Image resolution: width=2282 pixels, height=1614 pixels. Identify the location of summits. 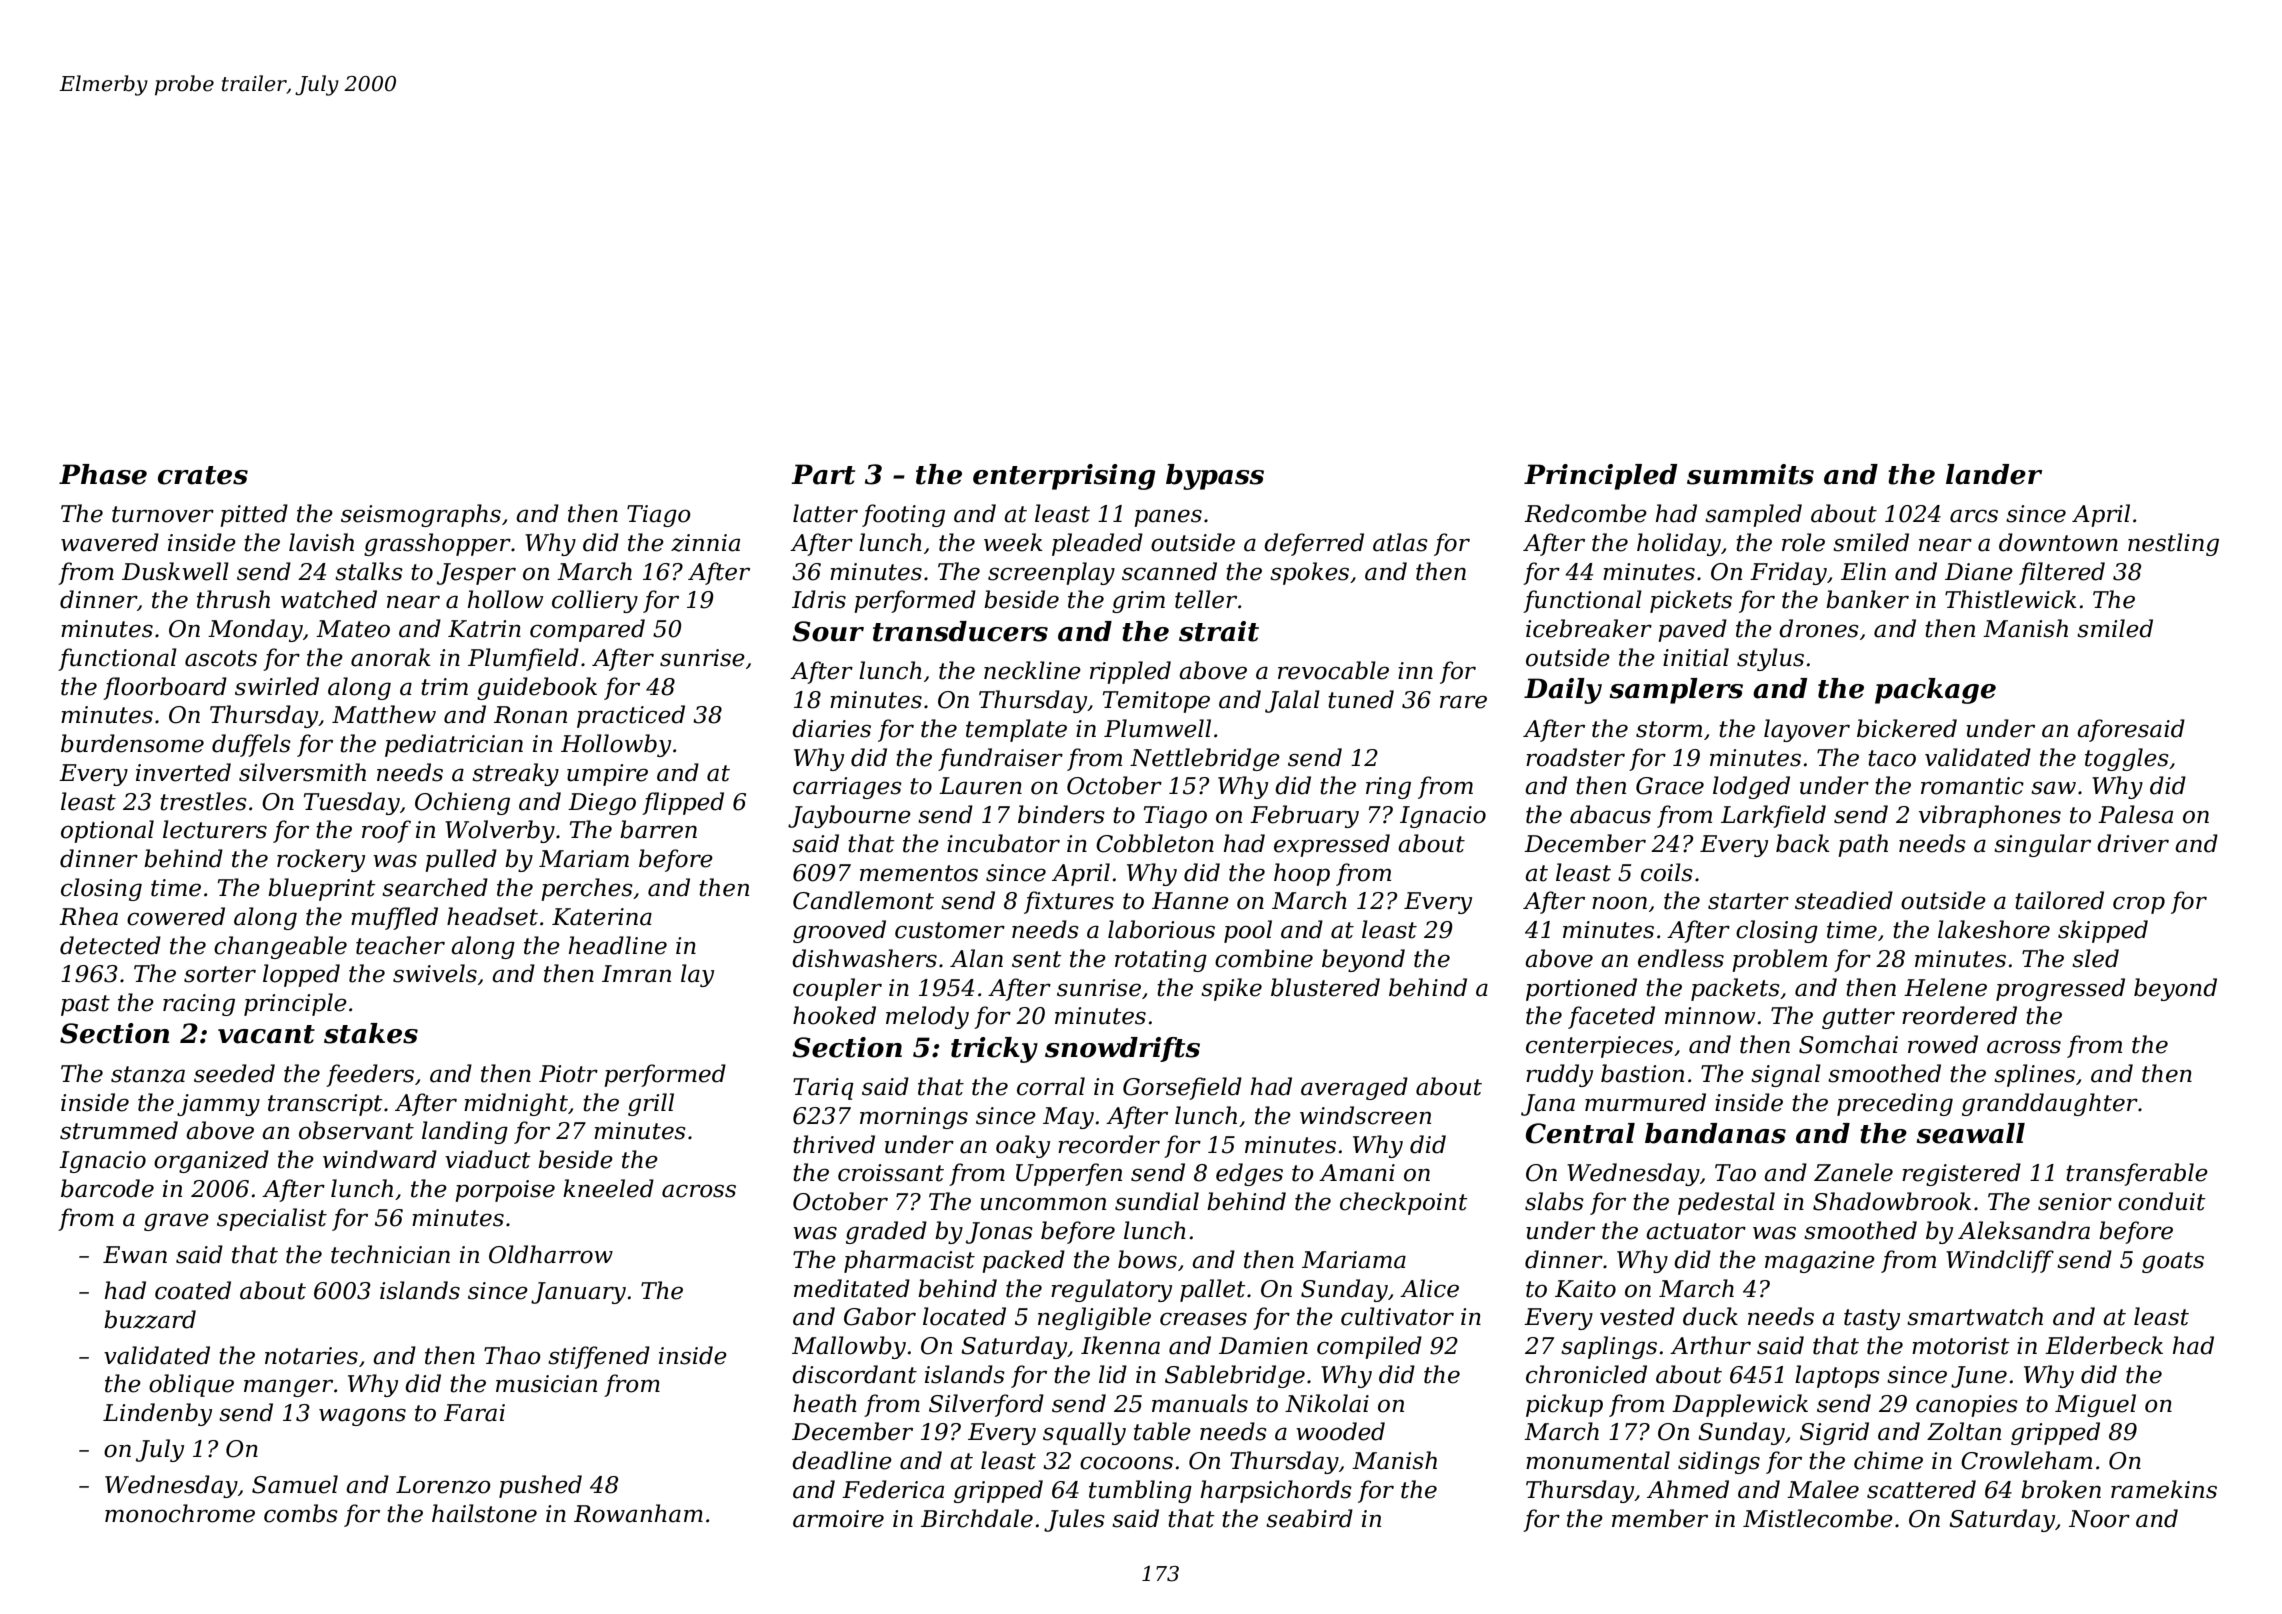
(1750, 474).
